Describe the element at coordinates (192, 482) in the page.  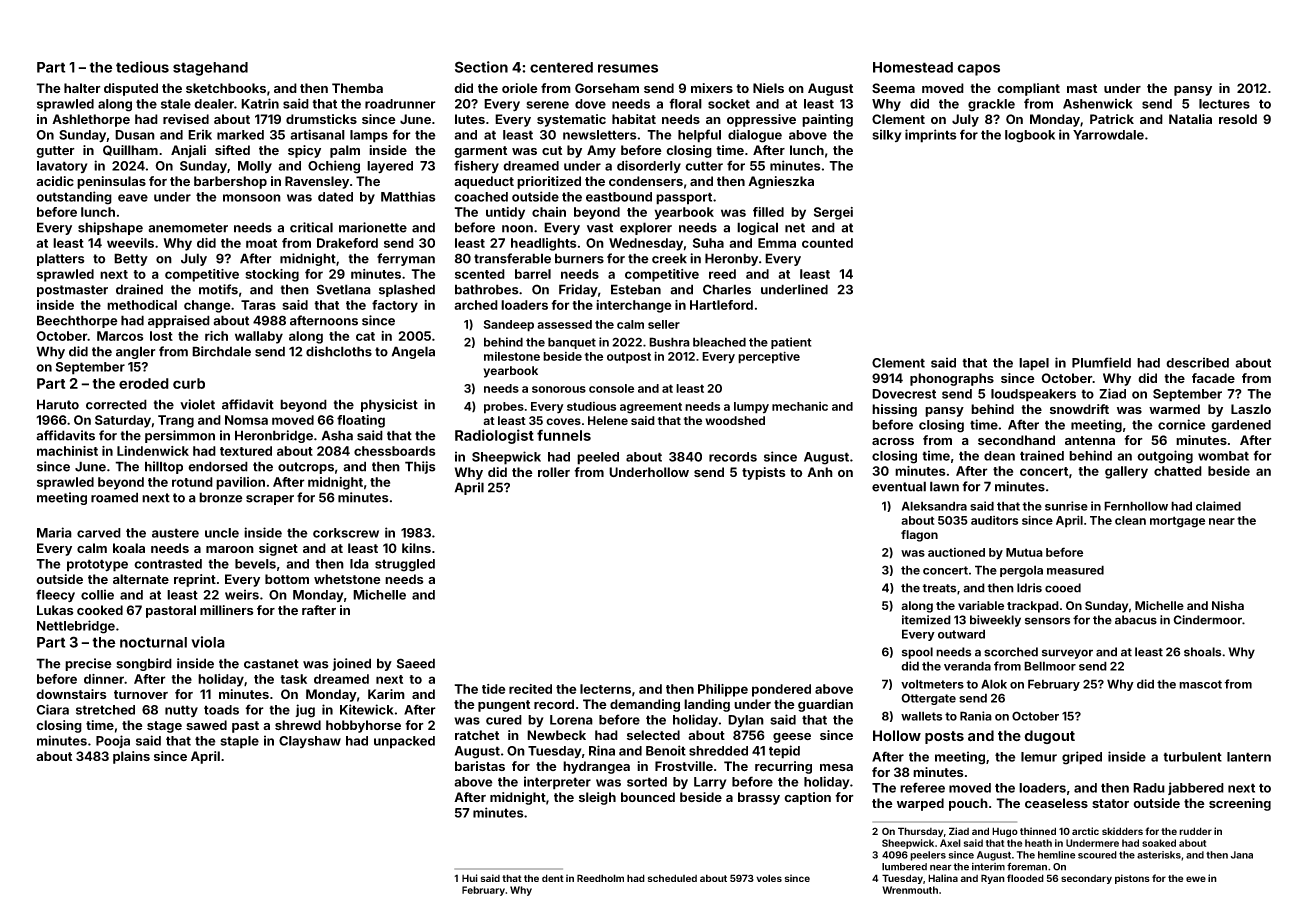
I see `rotund` at that location.
